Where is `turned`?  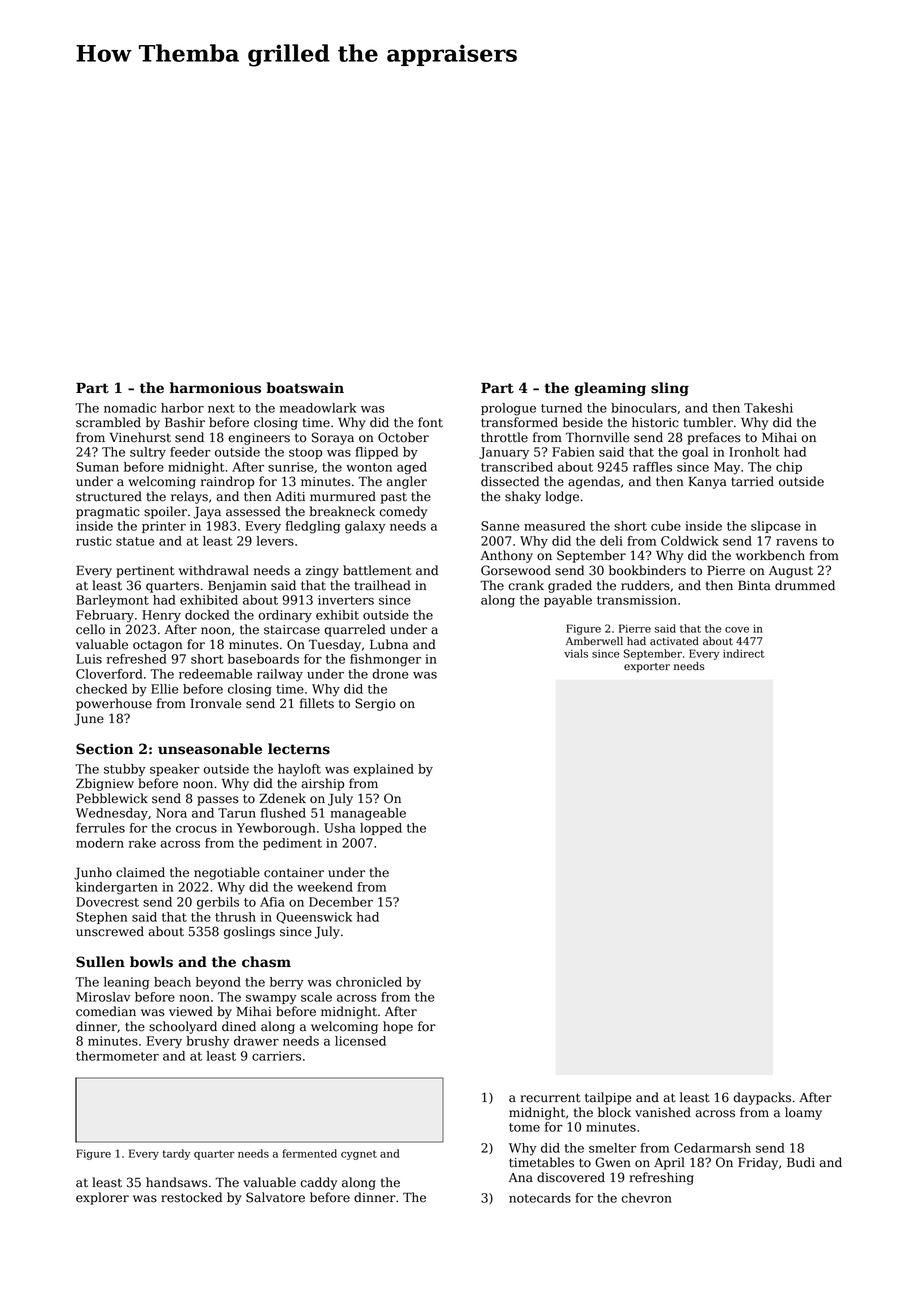 turned is located at coordinates (561, 408).
